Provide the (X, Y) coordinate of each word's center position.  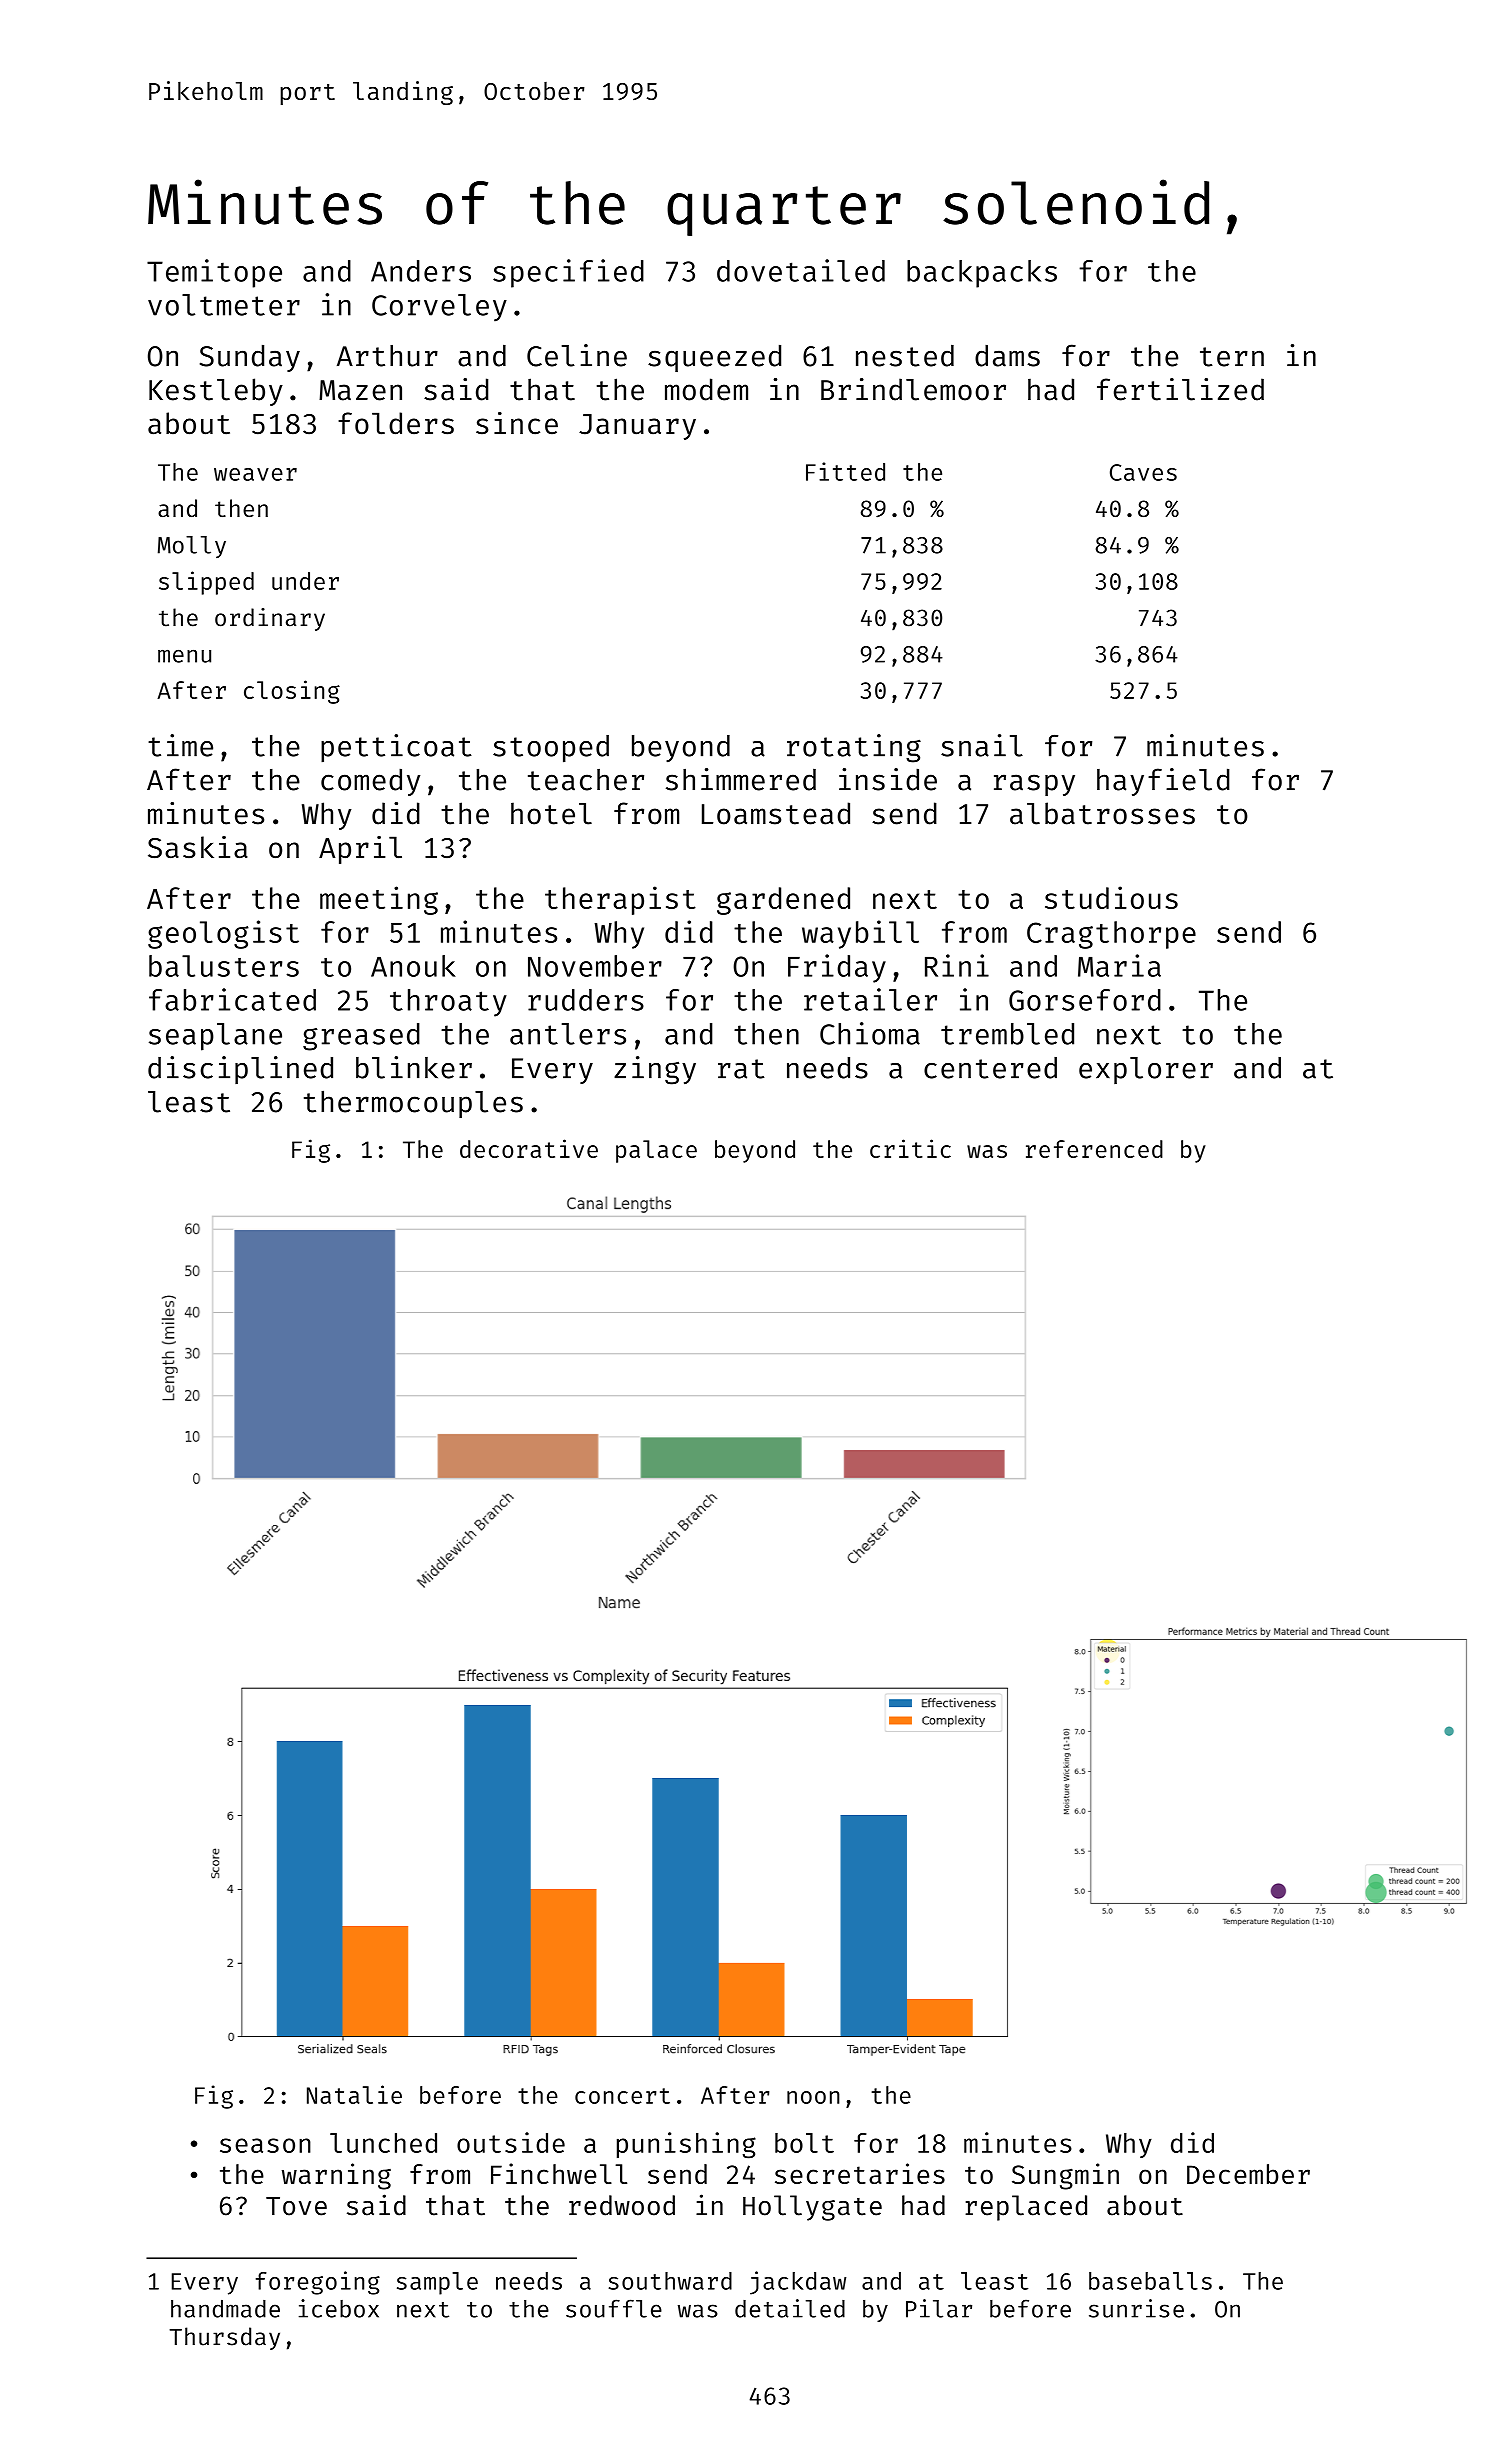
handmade (225, 2309)
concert (622, 2096)
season (265, 2145)
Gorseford (1085, 1000)
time (180, 745)
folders (396, 423)
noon (813, 2097)
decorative (529, 1148)
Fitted (845, 471)
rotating (854, 748)
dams (1007, 356)
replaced (1026, 2208)
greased (361, 1037)
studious (1111, 897)
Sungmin (1065, 2176)
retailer (870, 999)
